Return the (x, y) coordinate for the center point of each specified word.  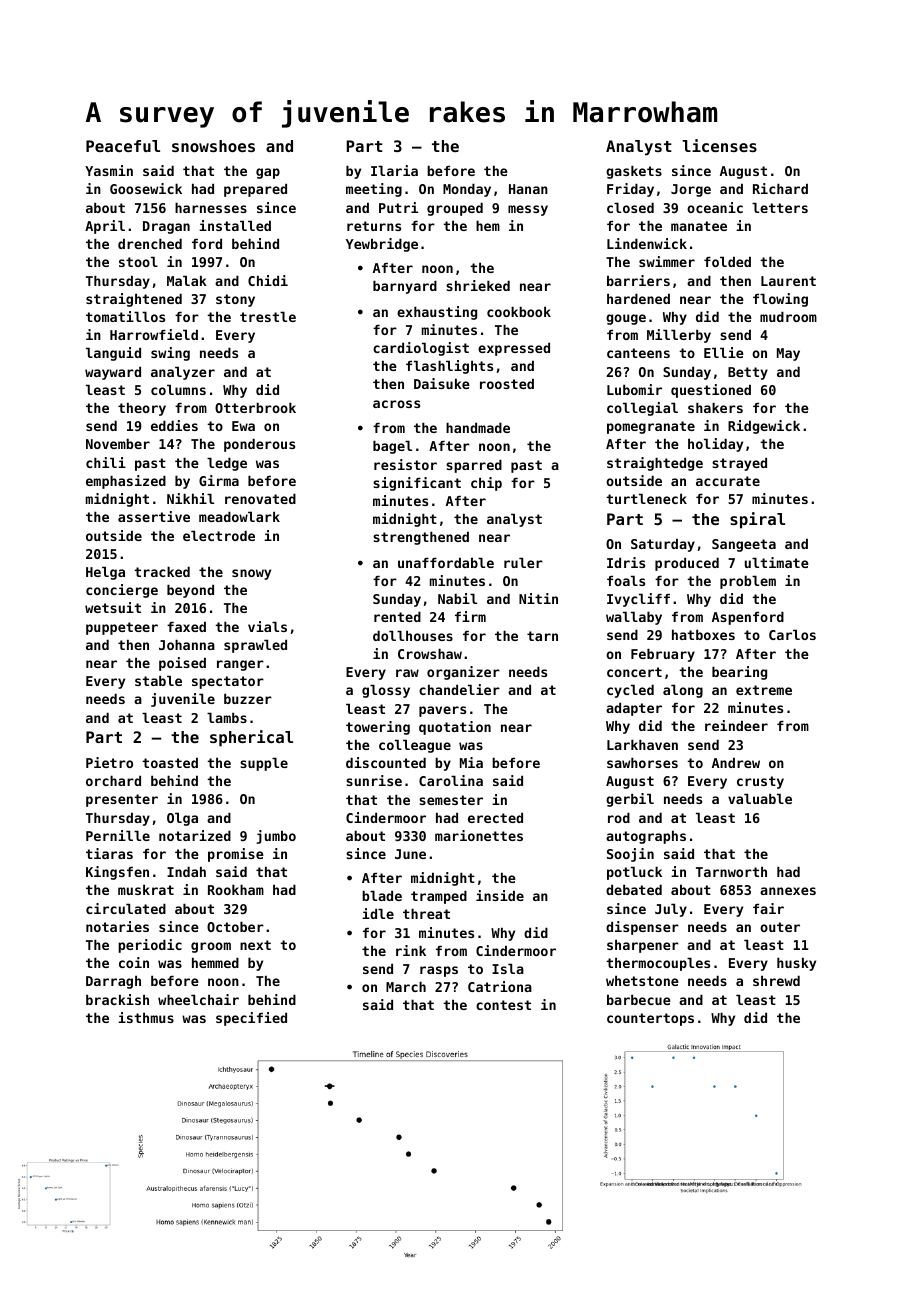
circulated (126, 908)
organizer (463, 673)
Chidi (268, 280)
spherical (251, 738)
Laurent (788, 281)
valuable (760, 798)
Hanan (528, 189)
